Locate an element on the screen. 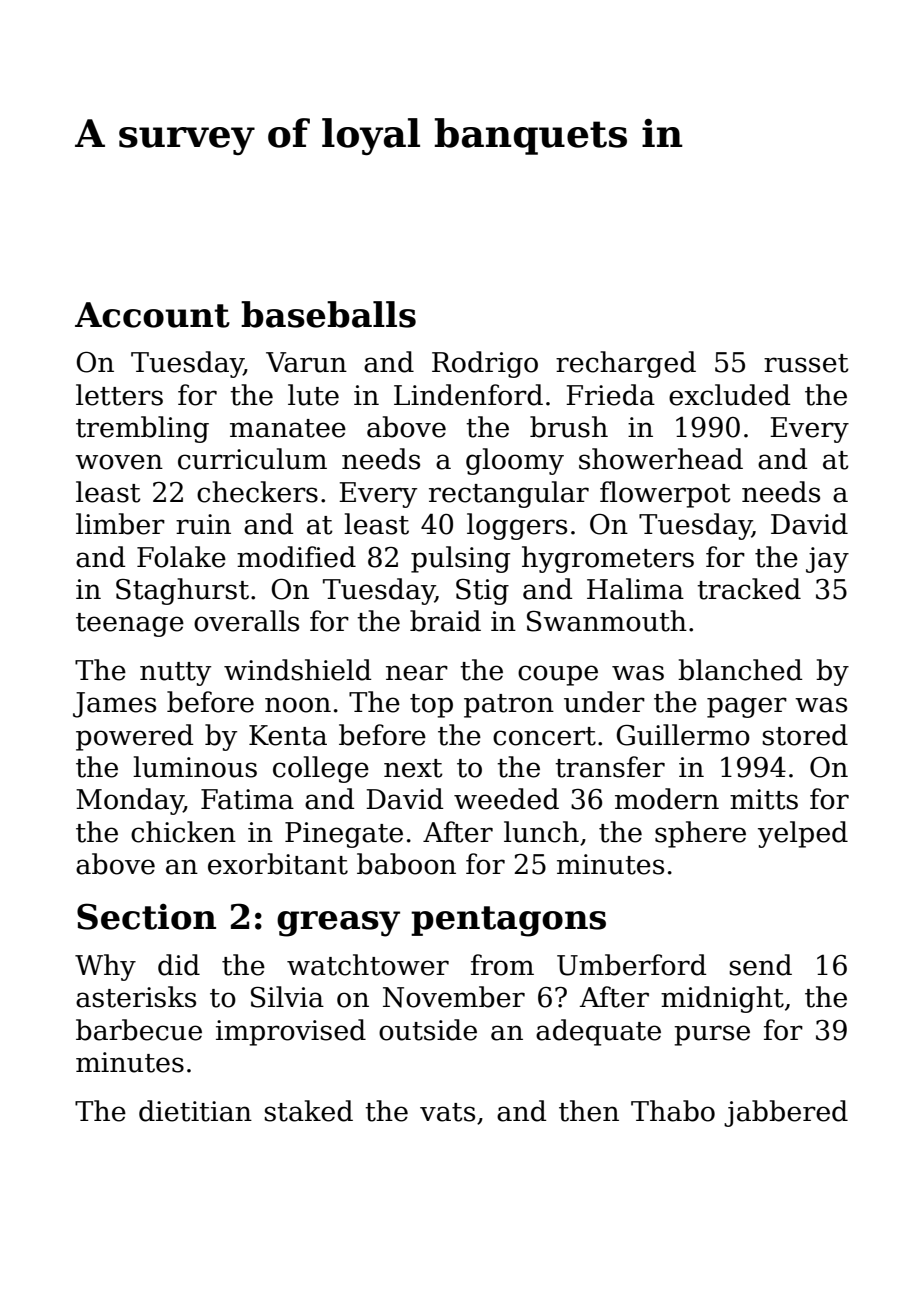  Rodrigo is located at coordinates (485, 364).
